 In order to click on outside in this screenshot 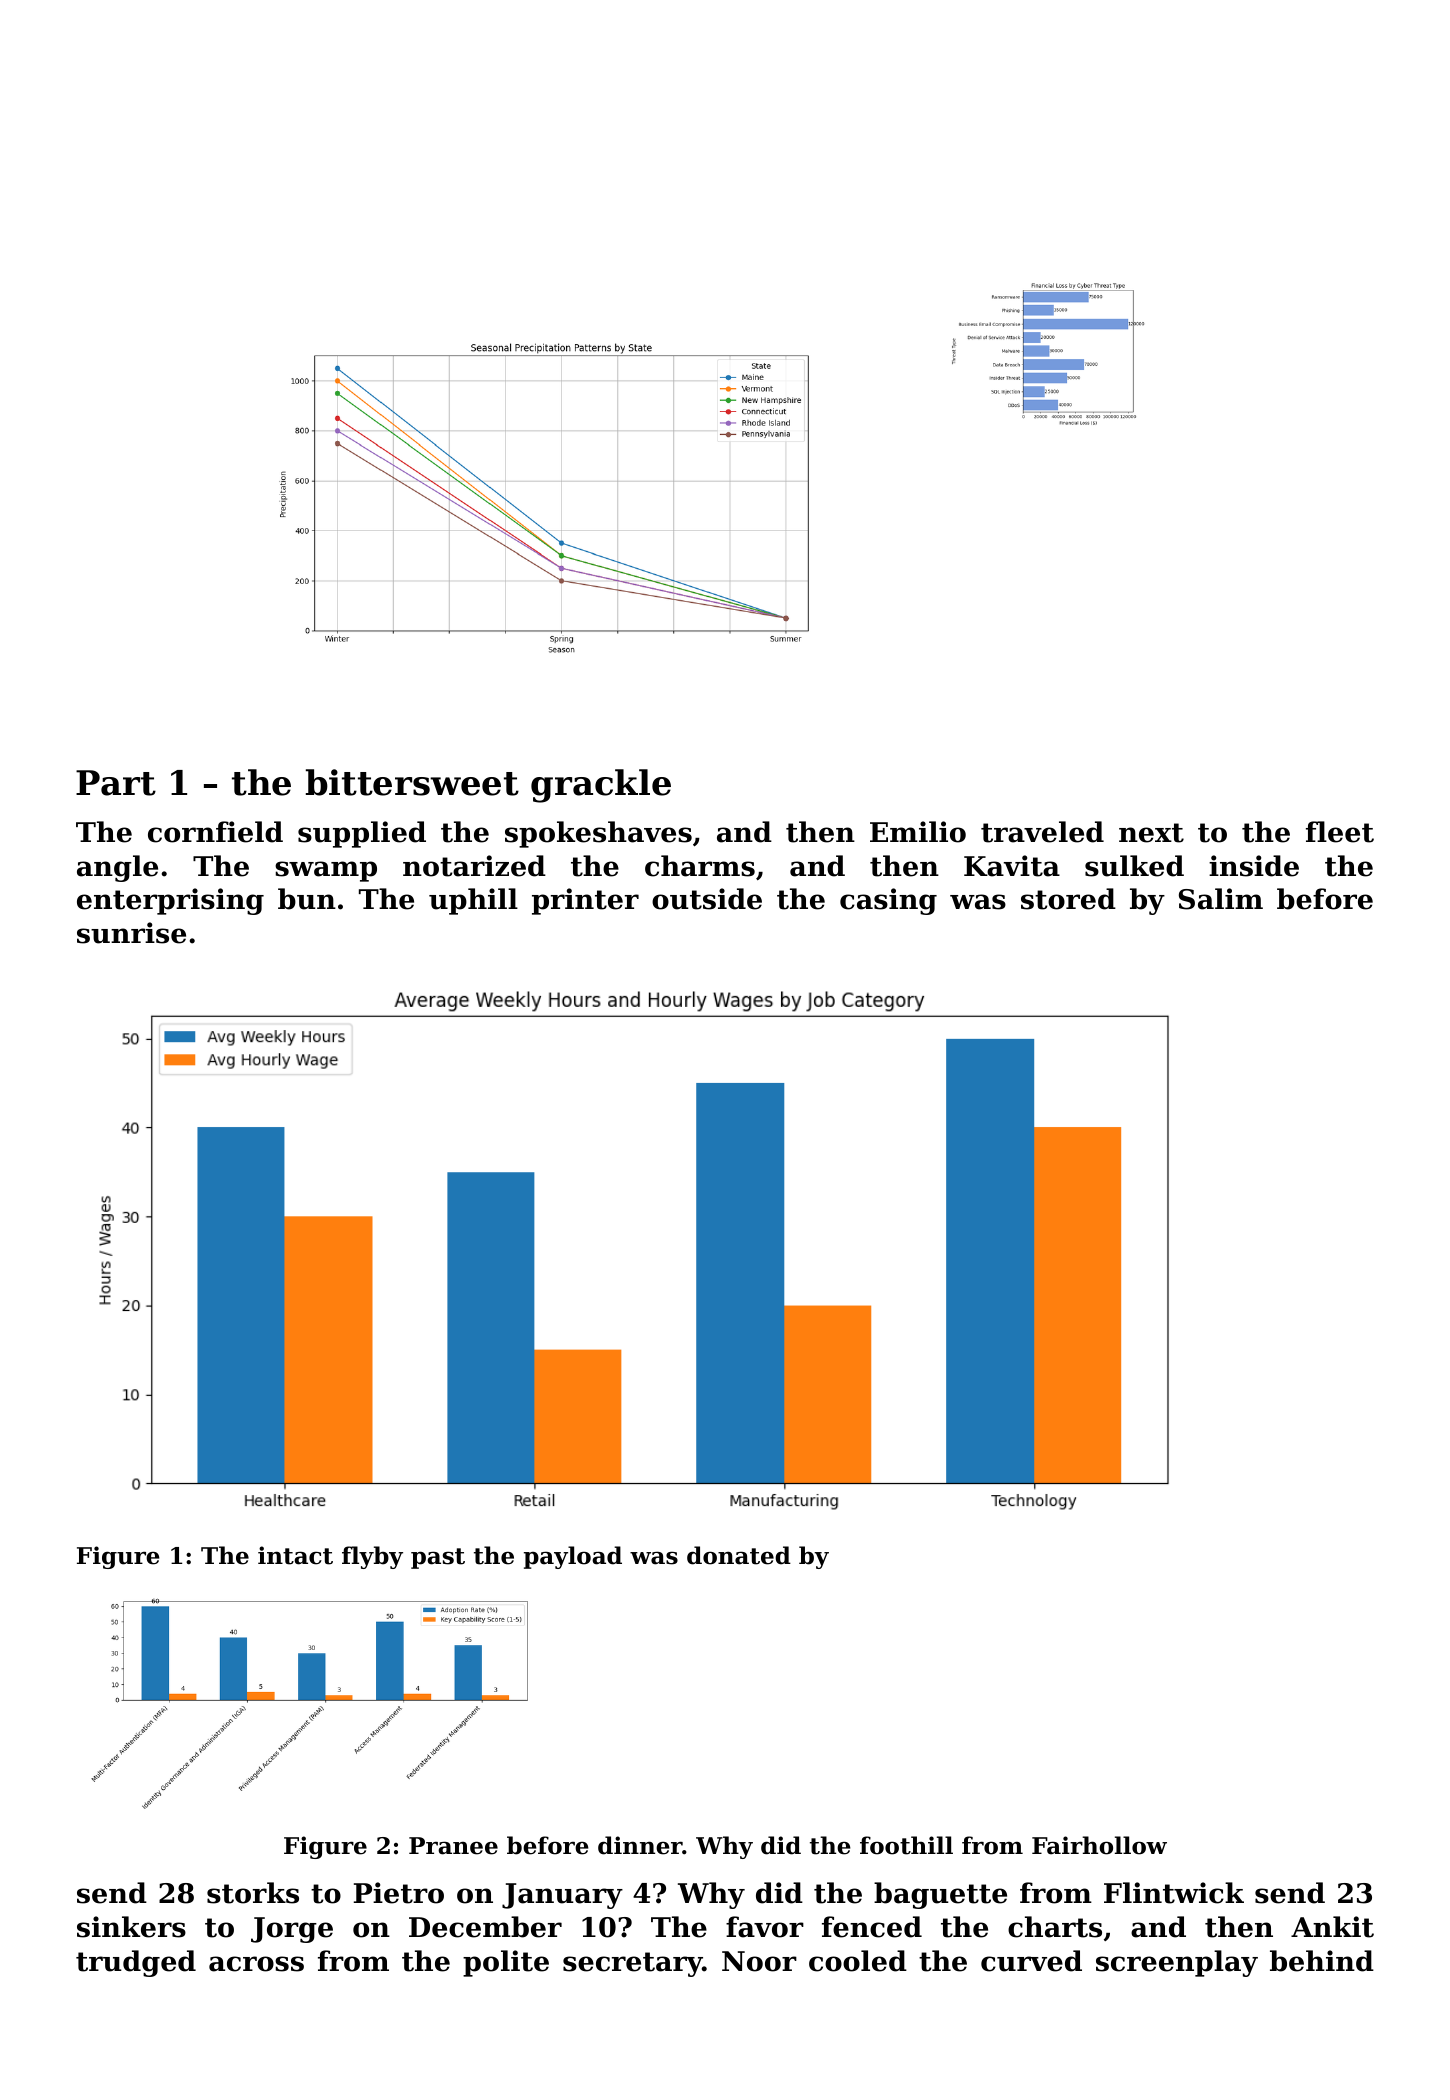, I will do `click(707, 899)`.
